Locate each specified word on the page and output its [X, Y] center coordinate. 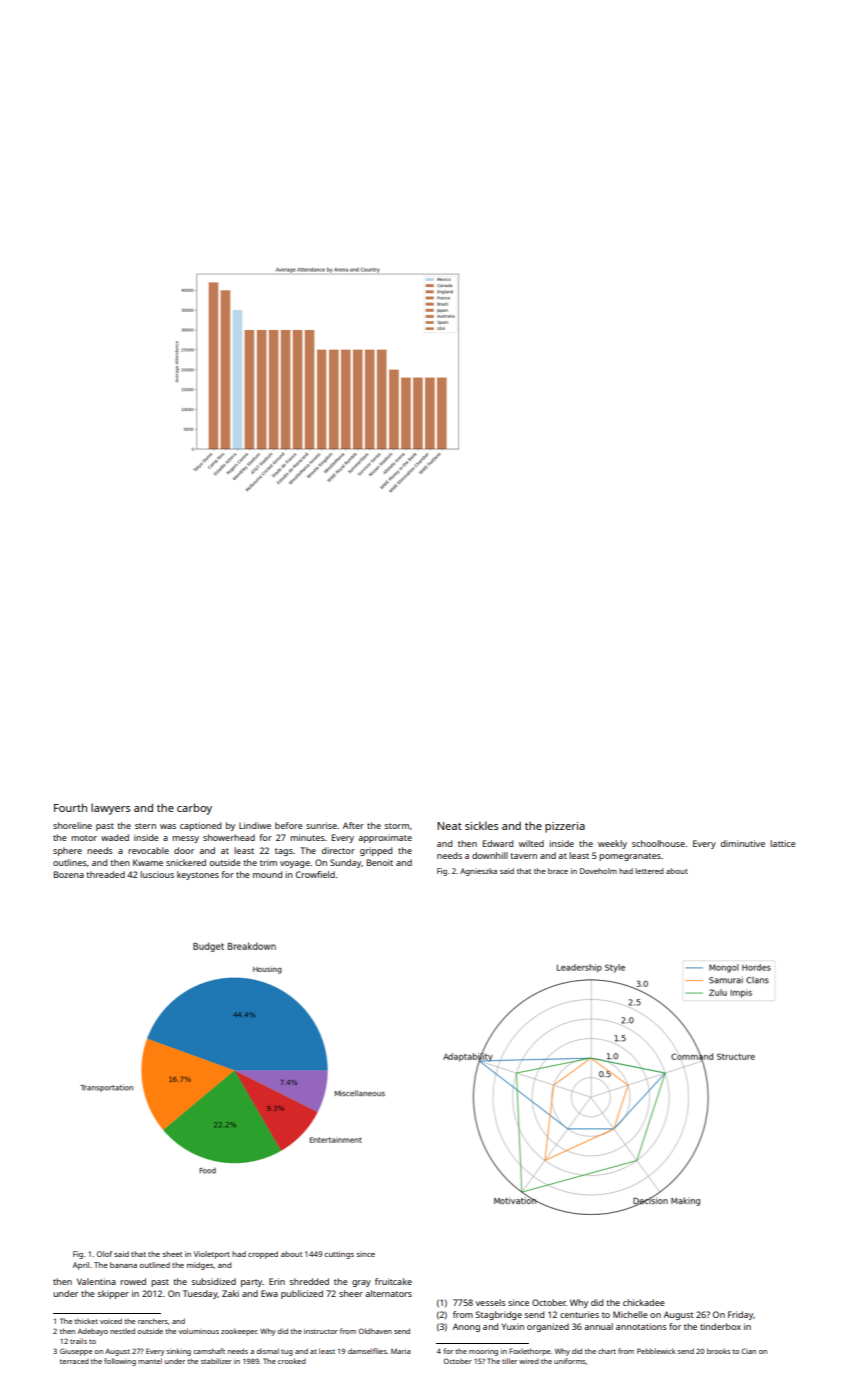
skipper [113, 1294]
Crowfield [315, 874]
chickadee [644, 1302]
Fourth [70, 807]
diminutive [743, 843]
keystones [198, 875]
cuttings [339, 1255]
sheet [172, 1254]
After [353, 825]
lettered [649, 871]
